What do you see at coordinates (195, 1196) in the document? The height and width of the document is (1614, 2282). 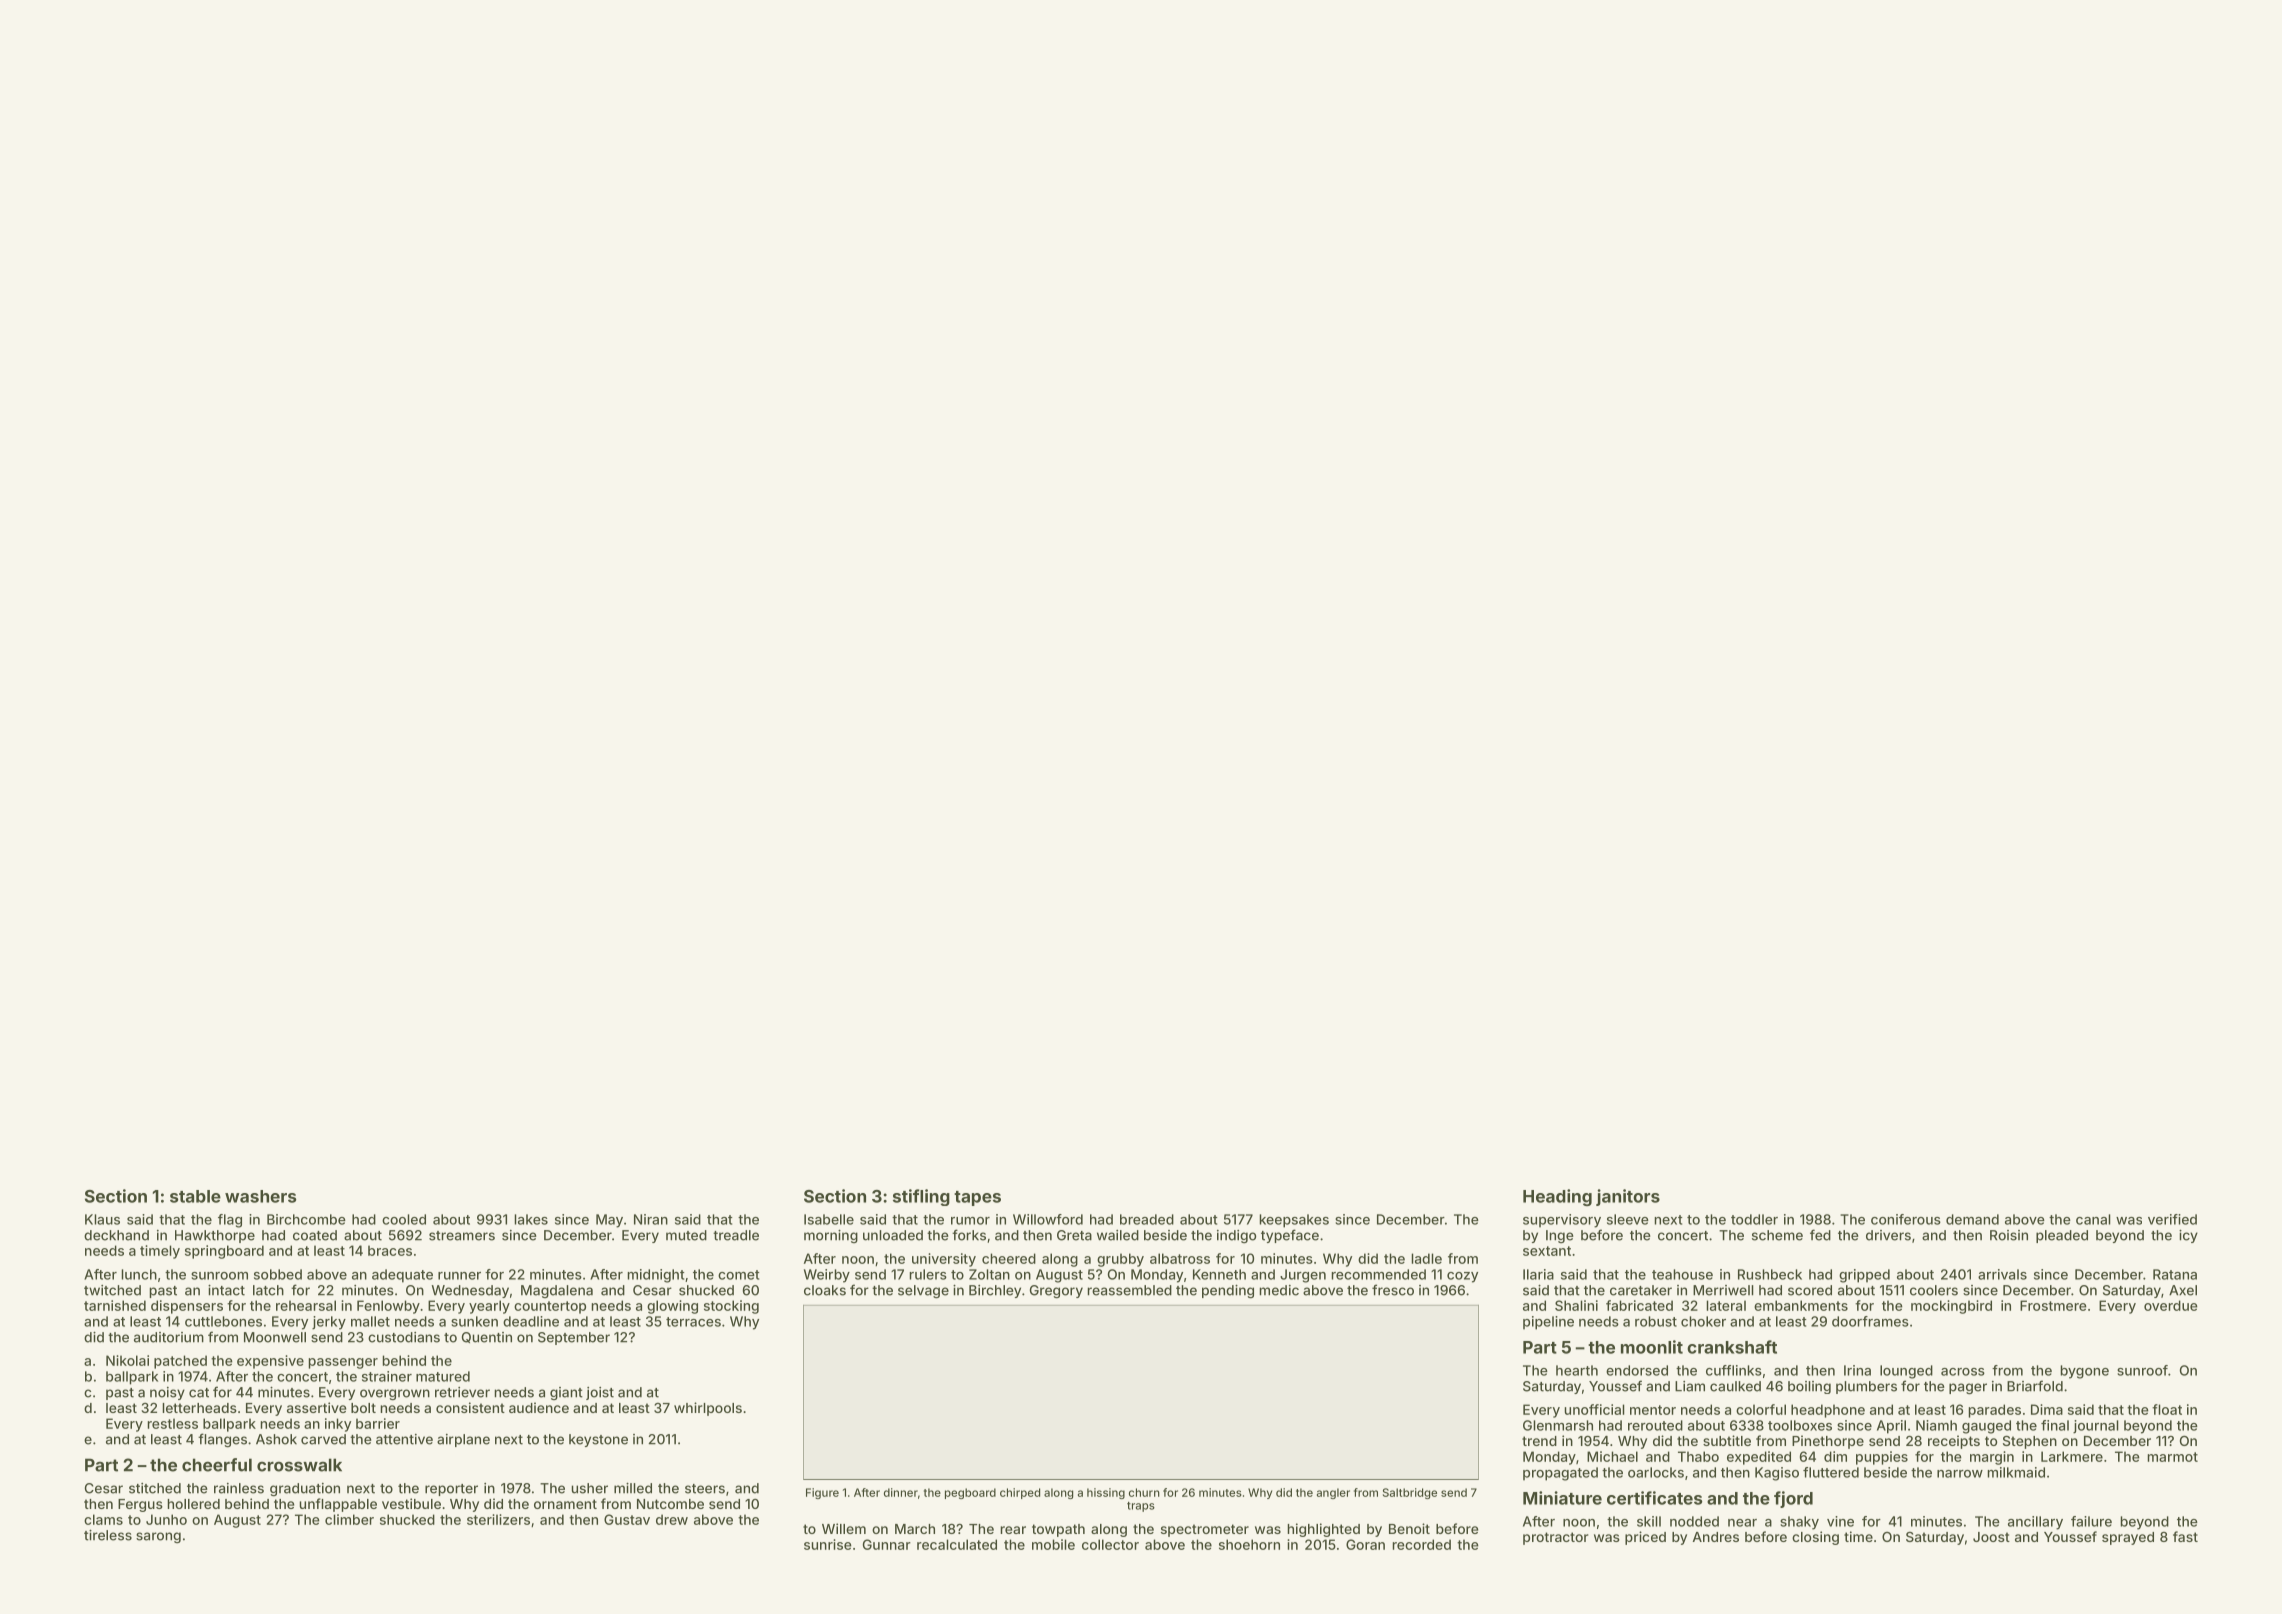 I see `stable` at bounding box center [195, 1196].
